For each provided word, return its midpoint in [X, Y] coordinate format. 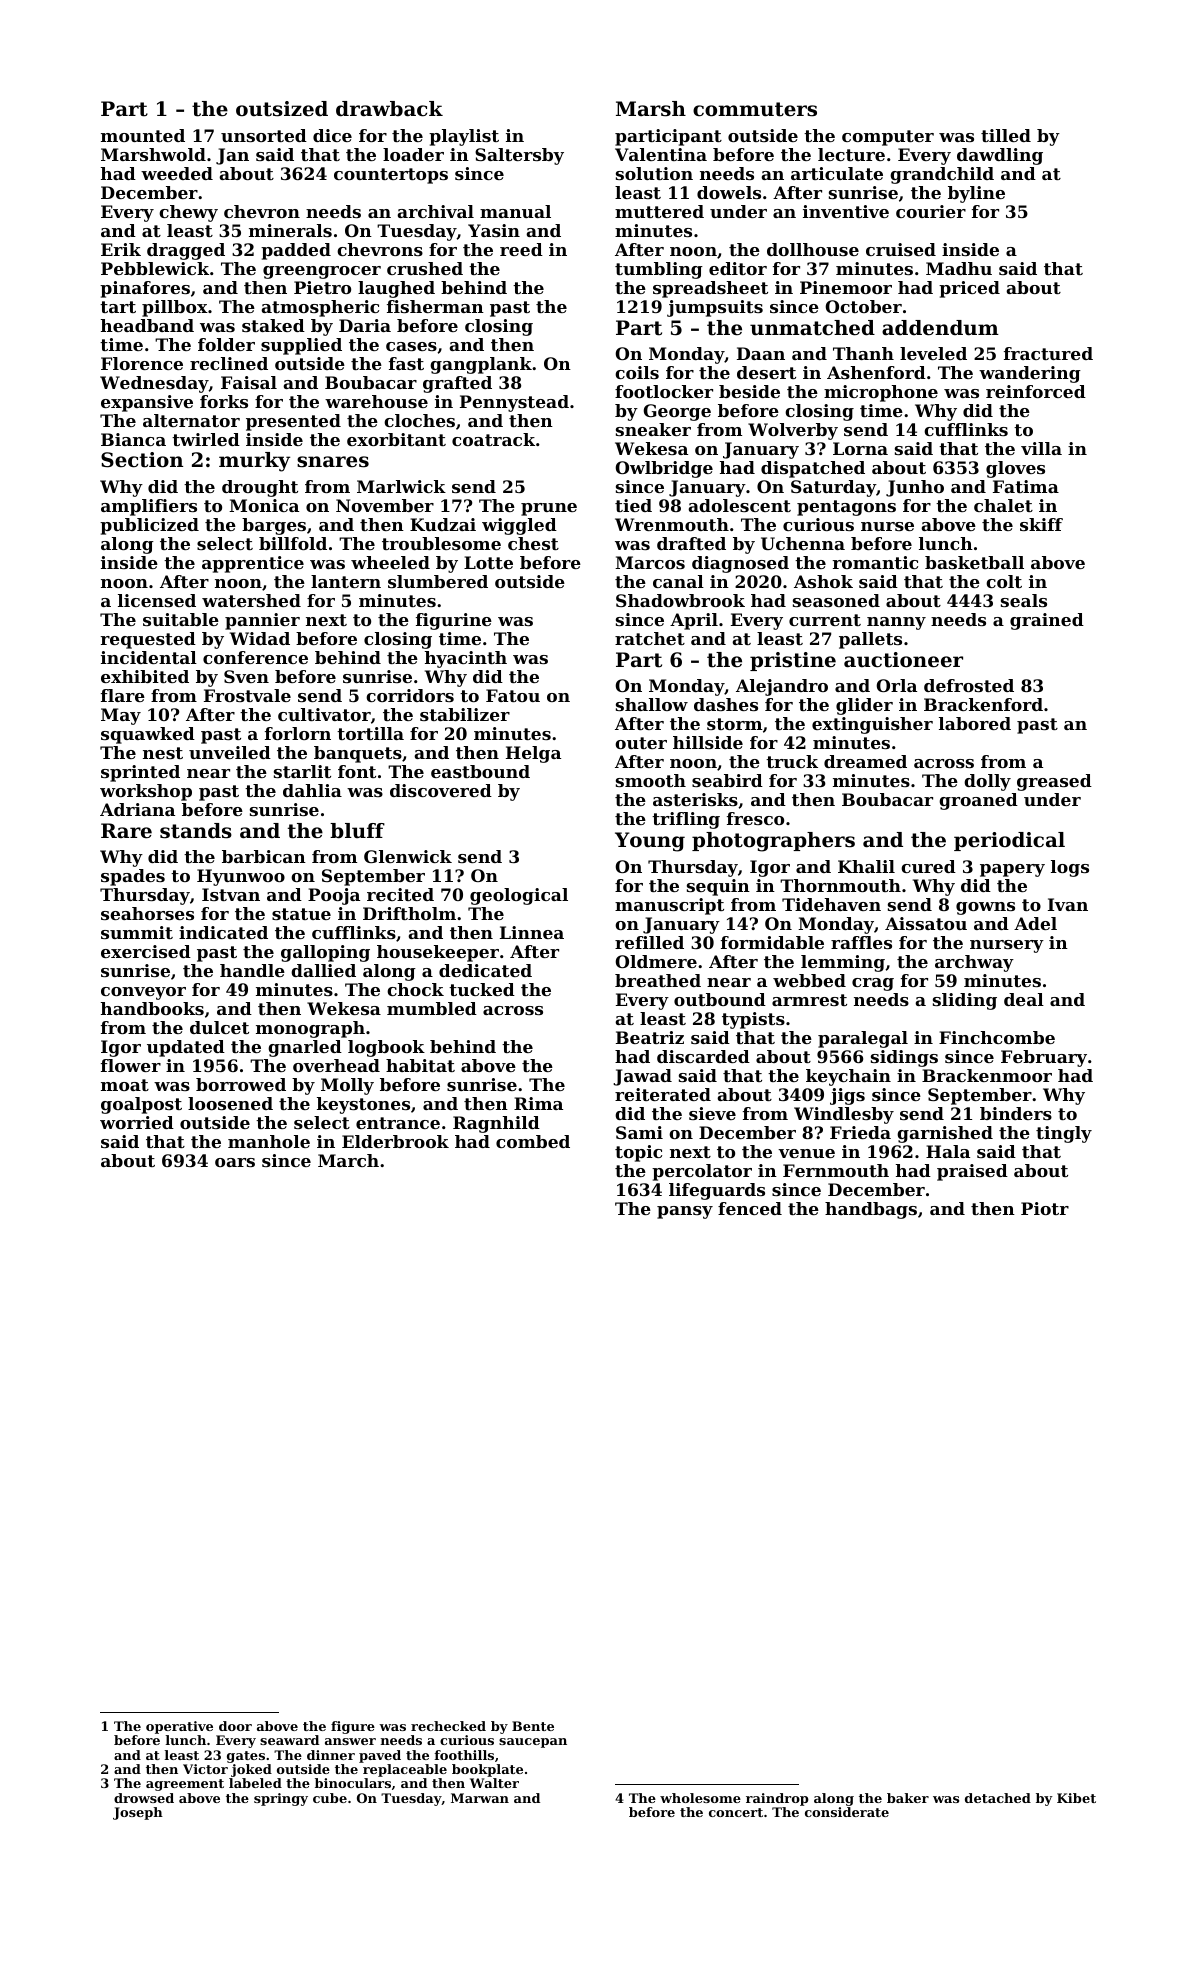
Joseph [138, 1813]
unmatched [812, 328]
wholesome [700, 1798]
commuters [755, 109]
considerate [847, 1812]
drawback [389, 109]
